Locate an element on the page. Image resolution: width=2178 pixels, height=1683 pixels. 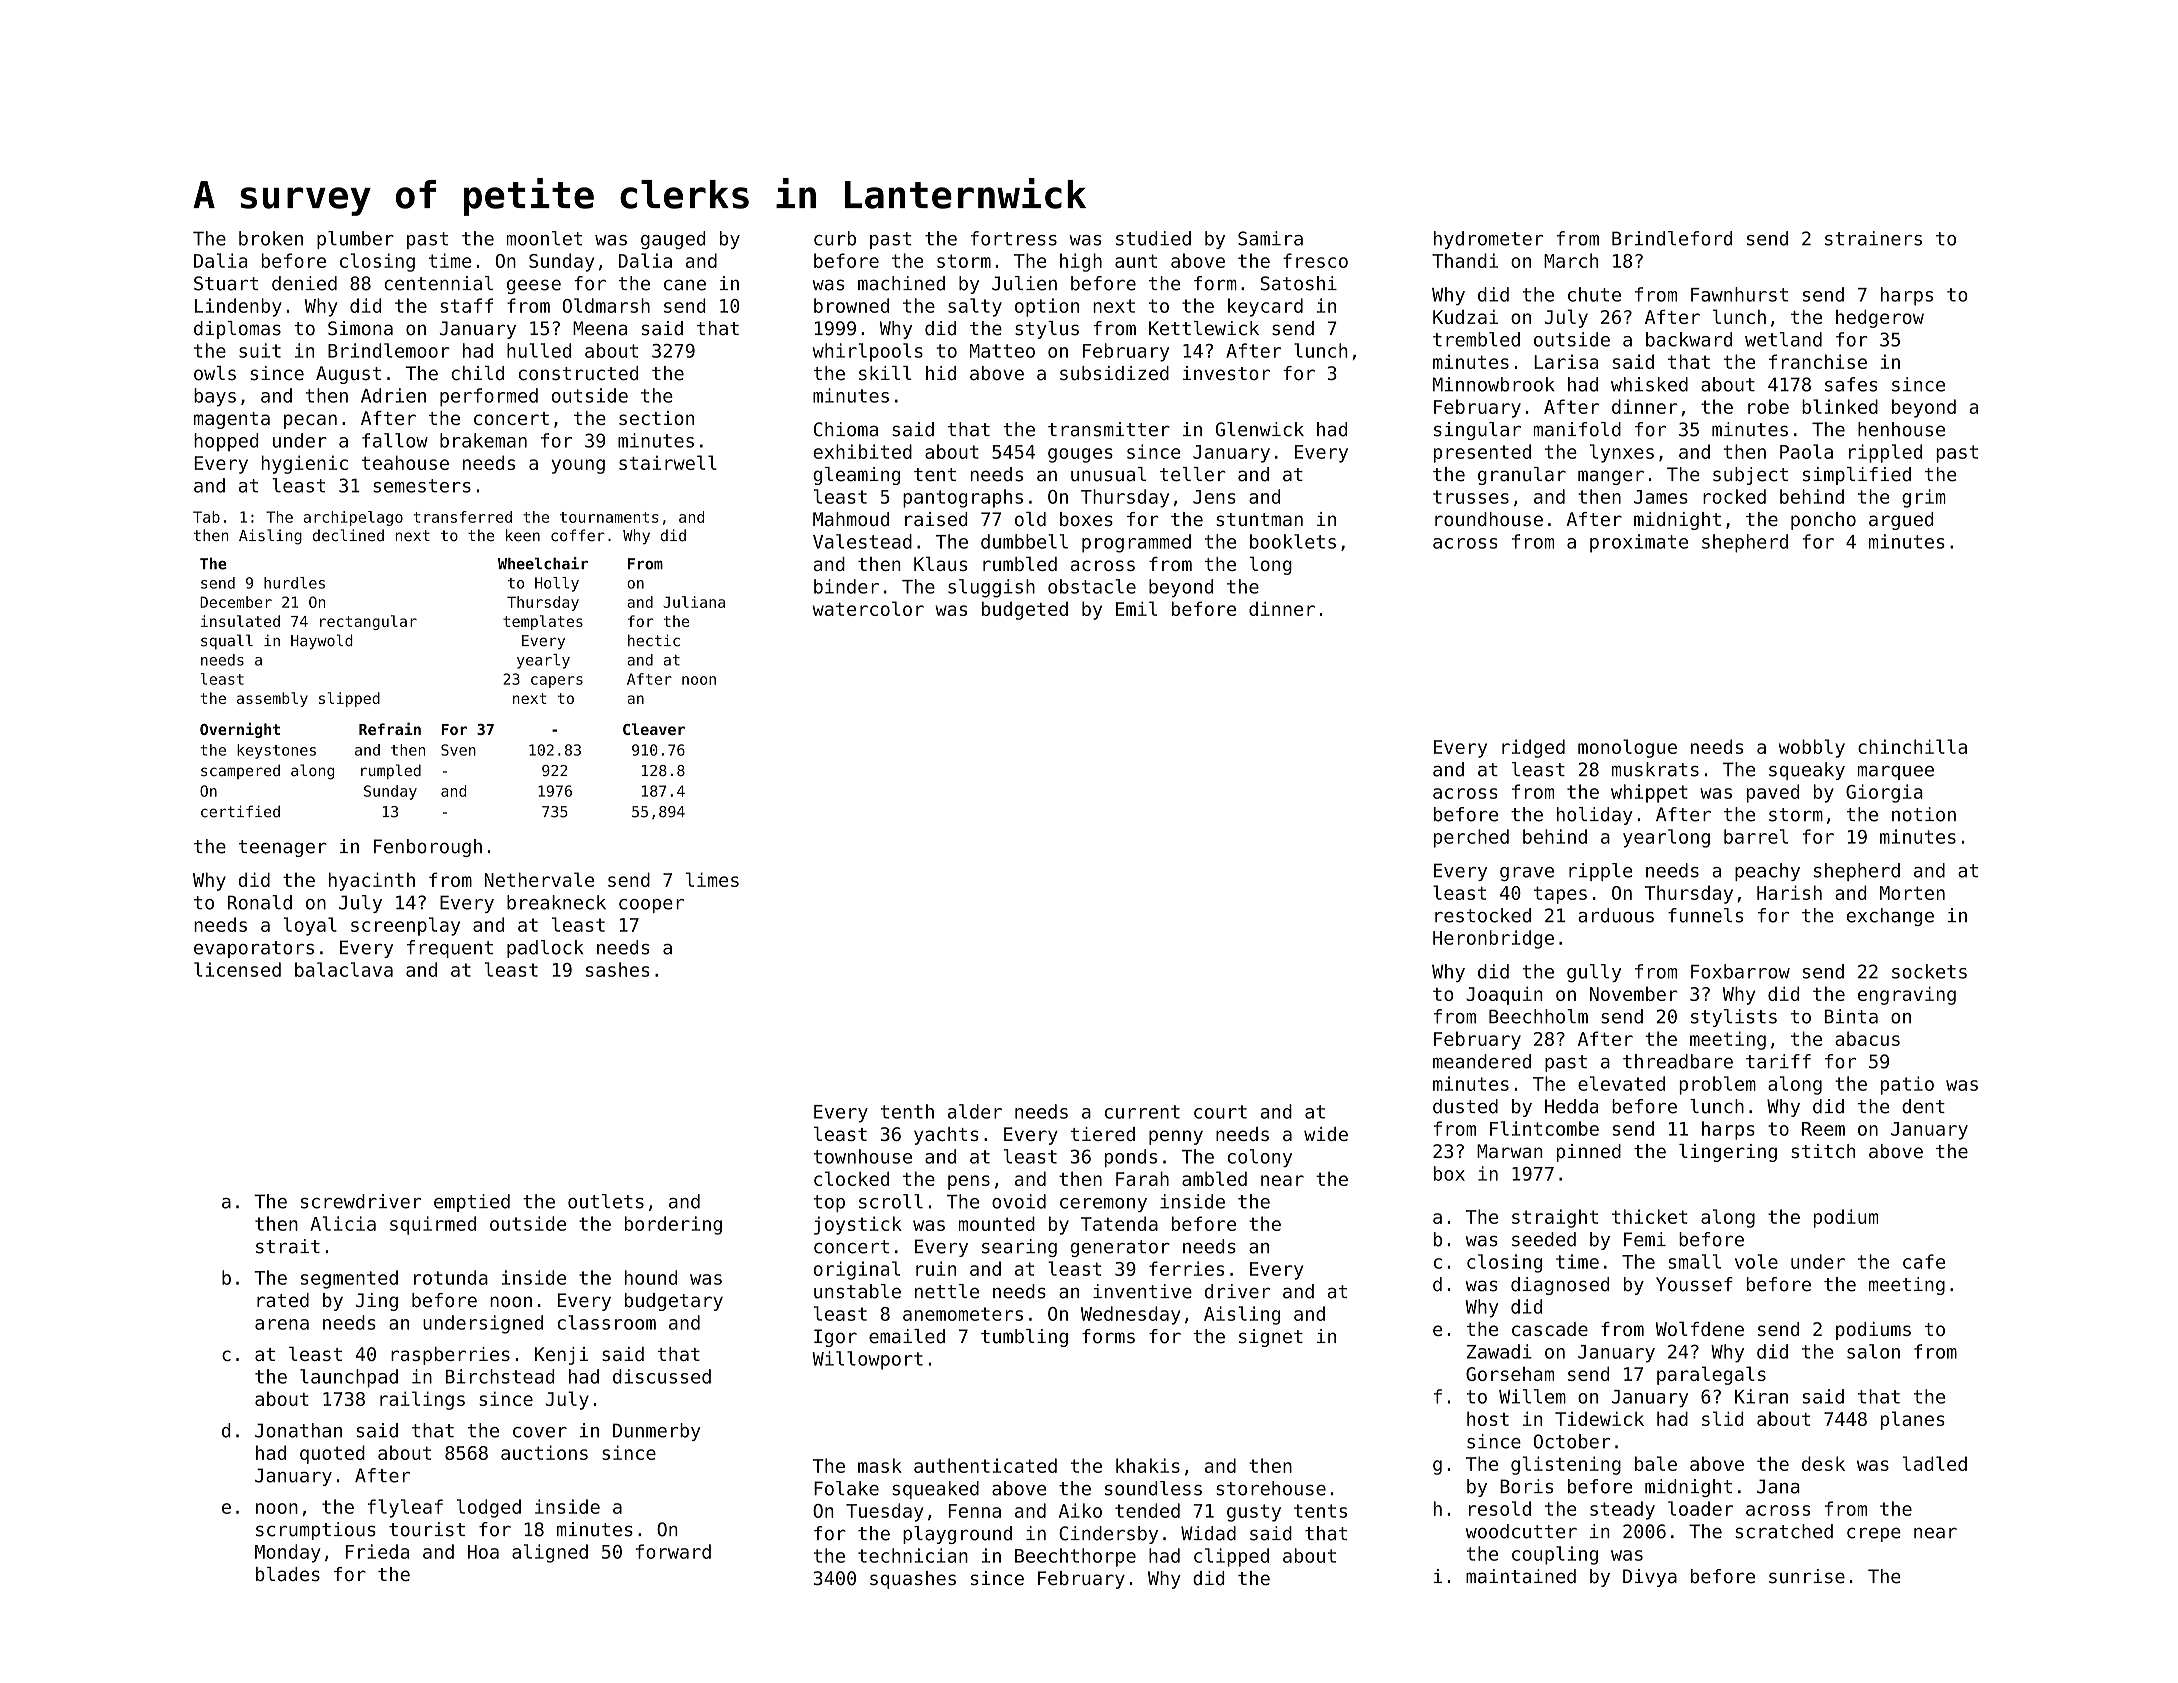
rated is located at coordinates (283, 1300).
